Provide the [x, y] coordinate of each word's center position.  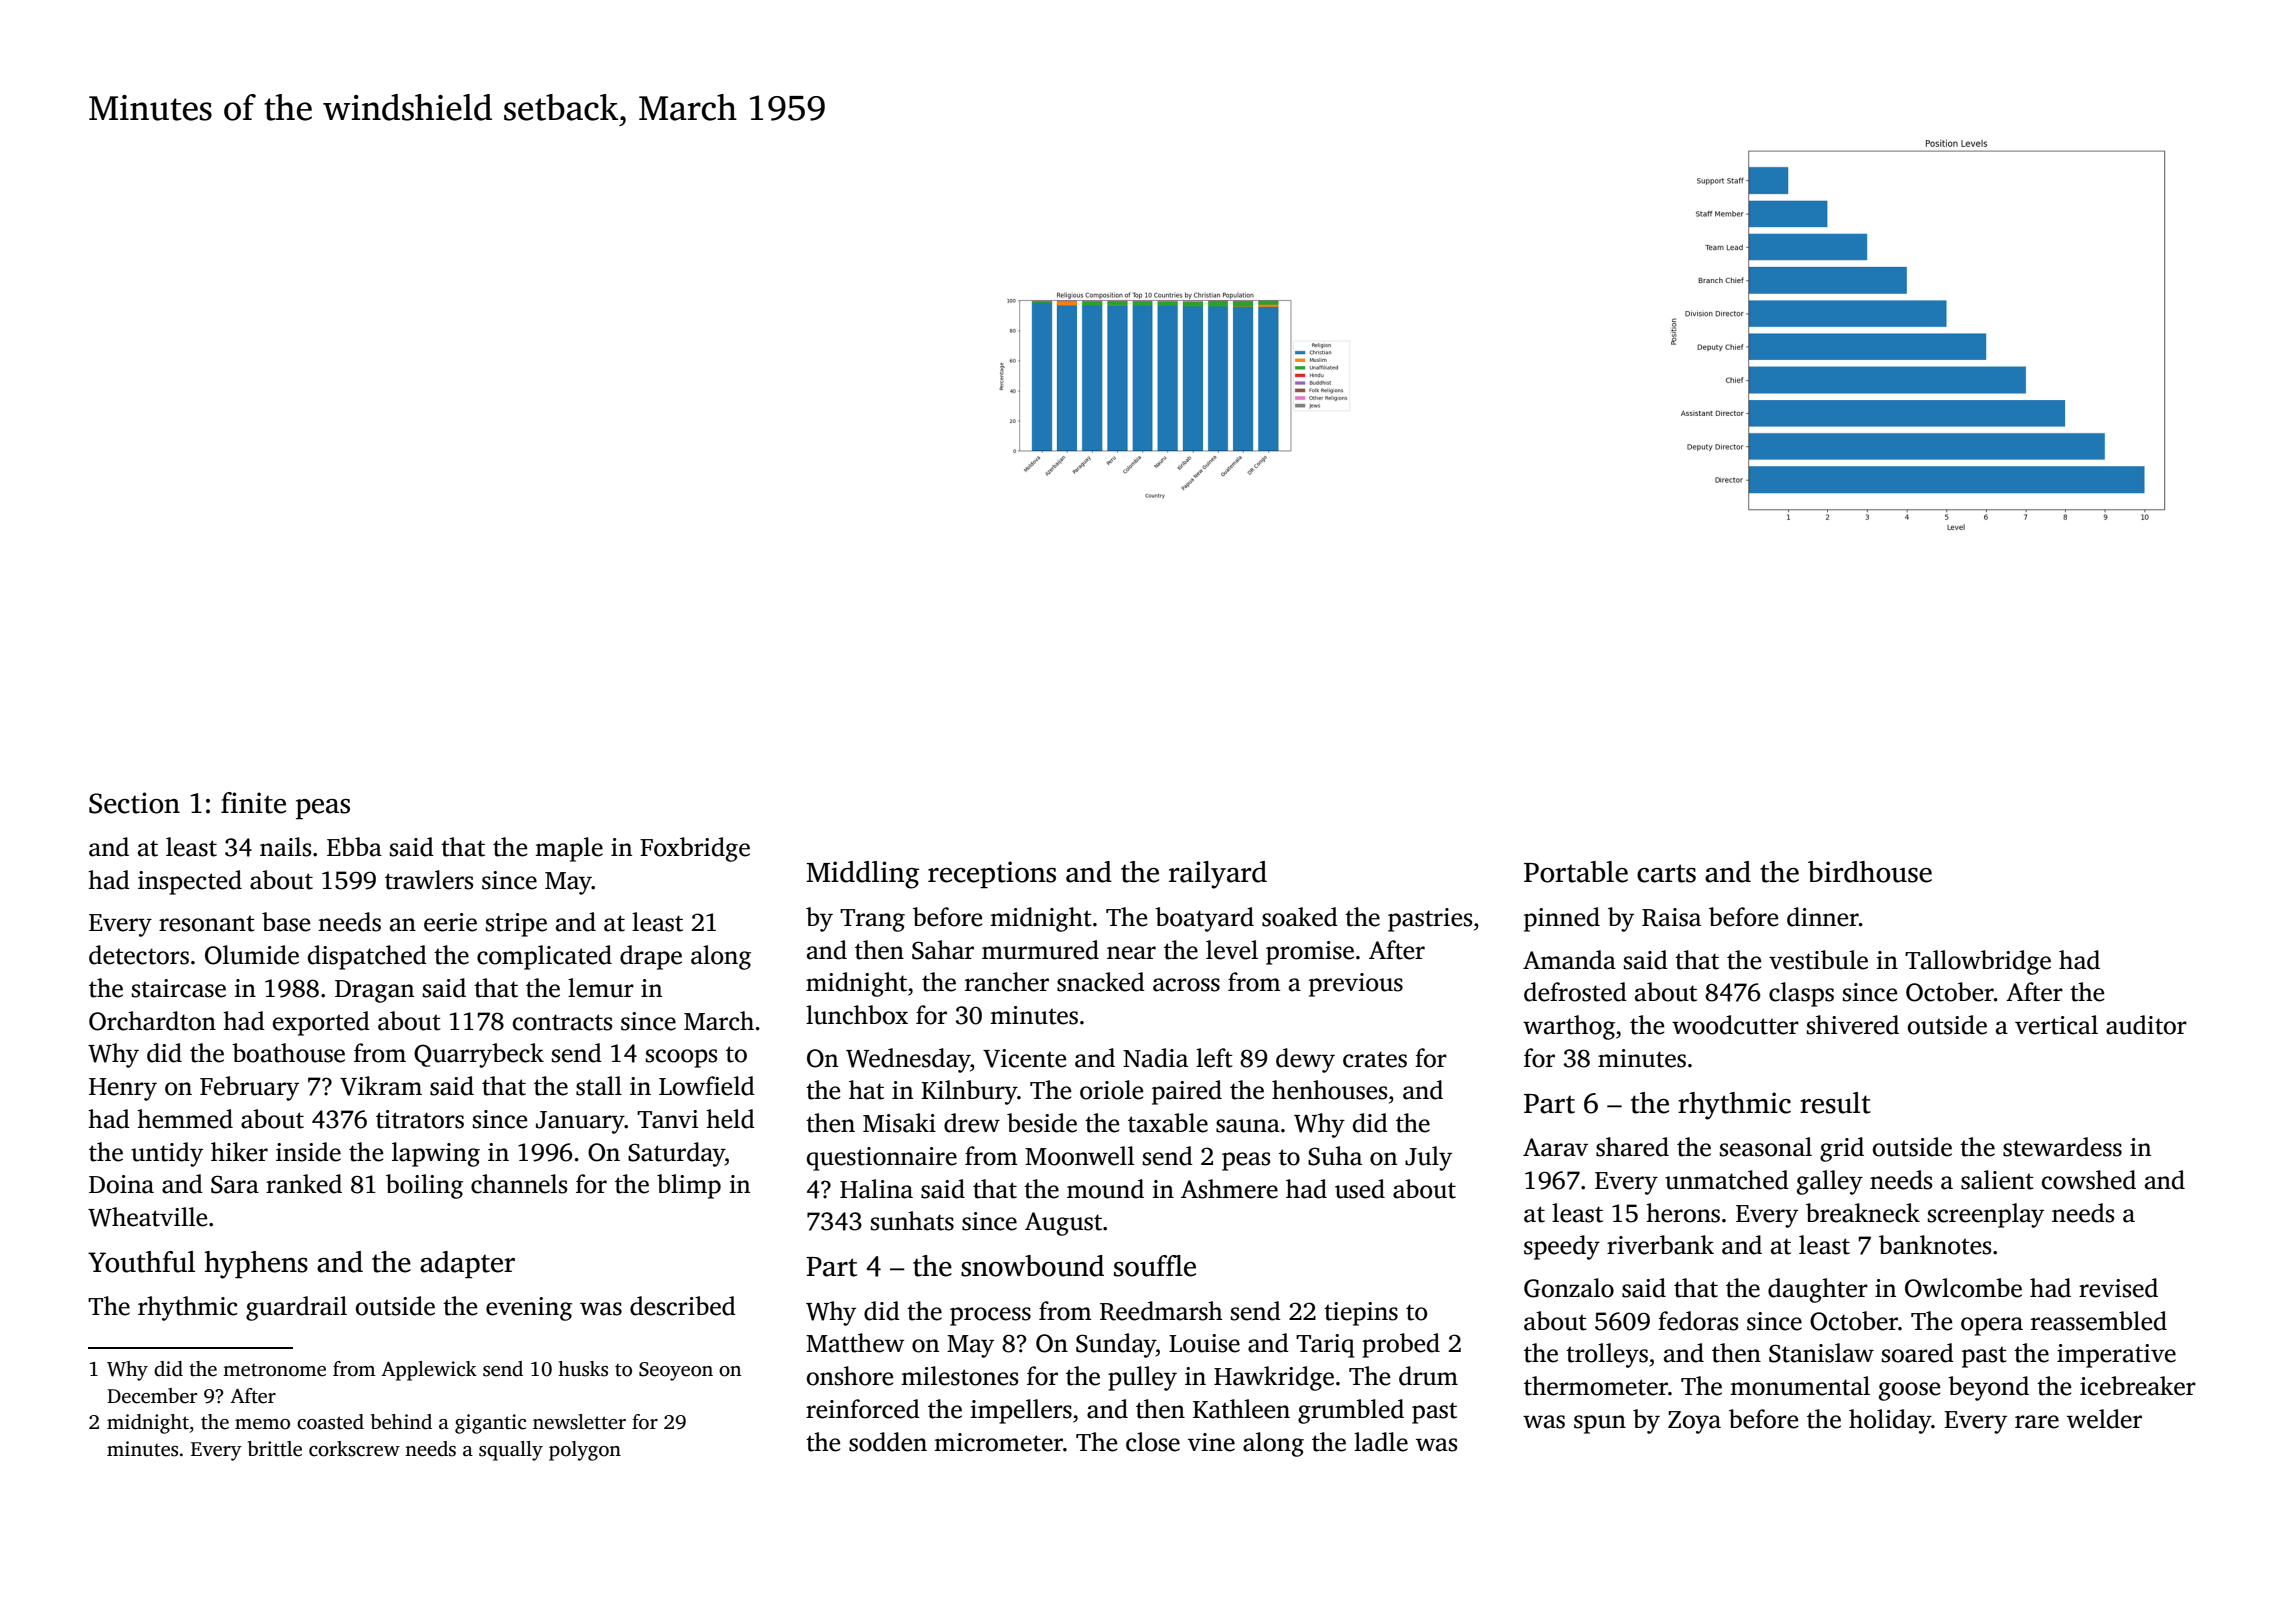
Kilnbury [969, 1092]
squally [511, 1451]
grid [1842, 1149]
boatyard [1204, 919]
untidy [167, 1154]
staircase [179, 988]
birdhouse [1870, 872]
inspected [190, 882]
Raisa [1671, 917]
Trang [872, 920]
